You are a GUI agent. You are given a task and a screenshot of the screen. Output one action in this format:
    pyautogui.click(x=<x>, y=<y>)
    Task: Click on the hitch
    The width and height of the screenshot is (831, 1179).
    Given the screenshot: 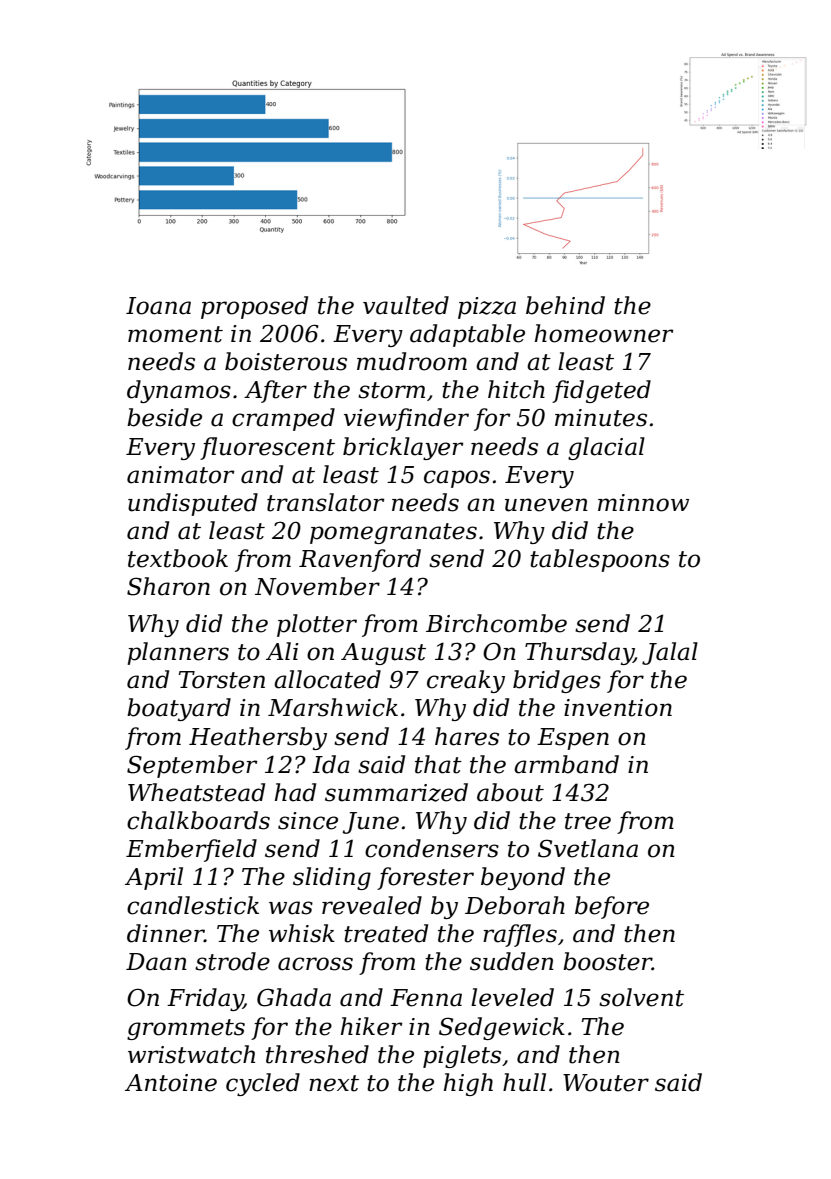 What is the action you would take?
    pyautogui.click(x=516, y=389)
